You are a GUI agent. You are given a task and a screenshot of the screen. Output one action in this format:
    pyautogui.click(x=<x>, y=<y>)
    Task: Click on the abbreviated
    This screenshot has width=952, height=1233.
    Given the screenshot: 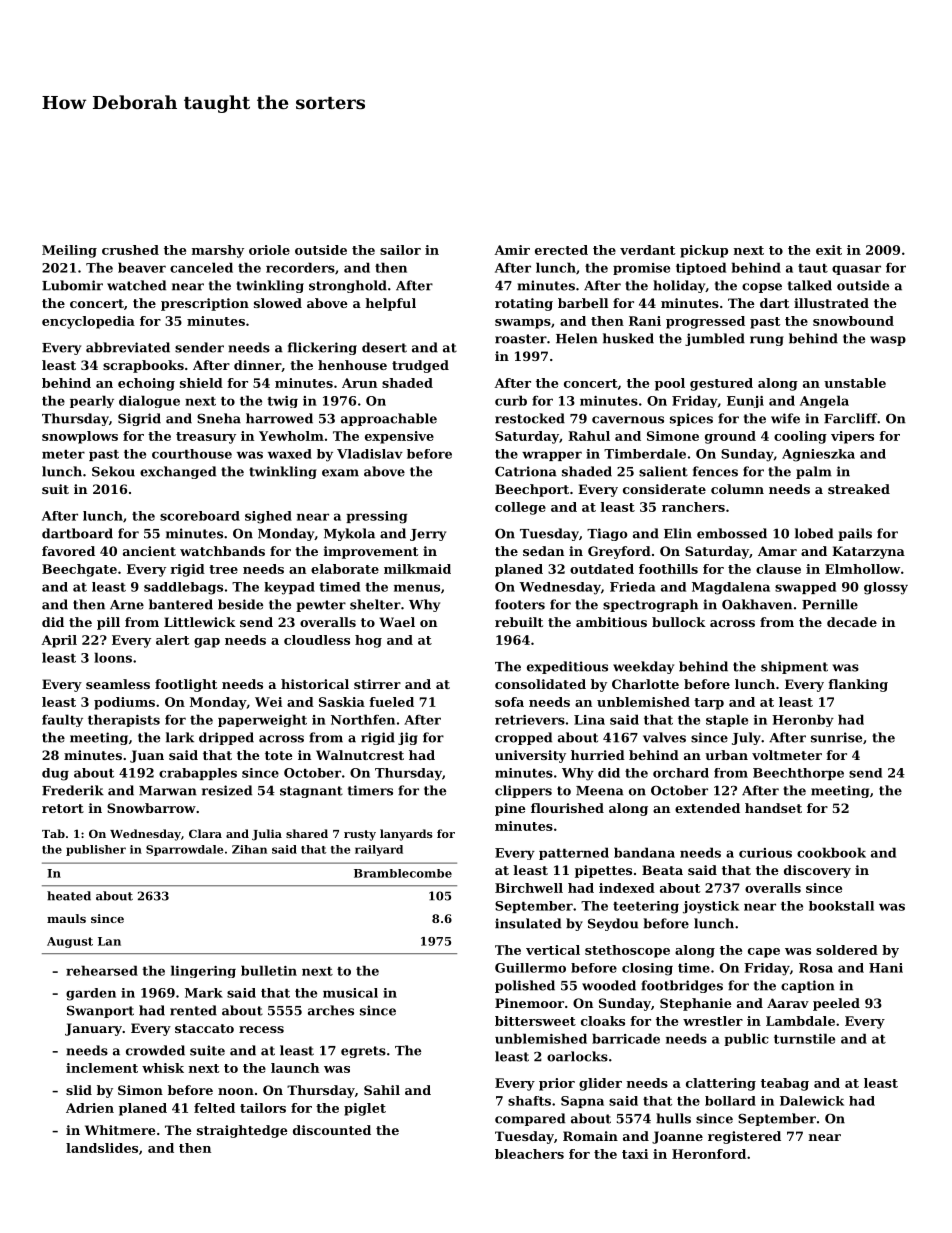 What is the action you would take?
    pyautogui.click(x=128, y=347)
